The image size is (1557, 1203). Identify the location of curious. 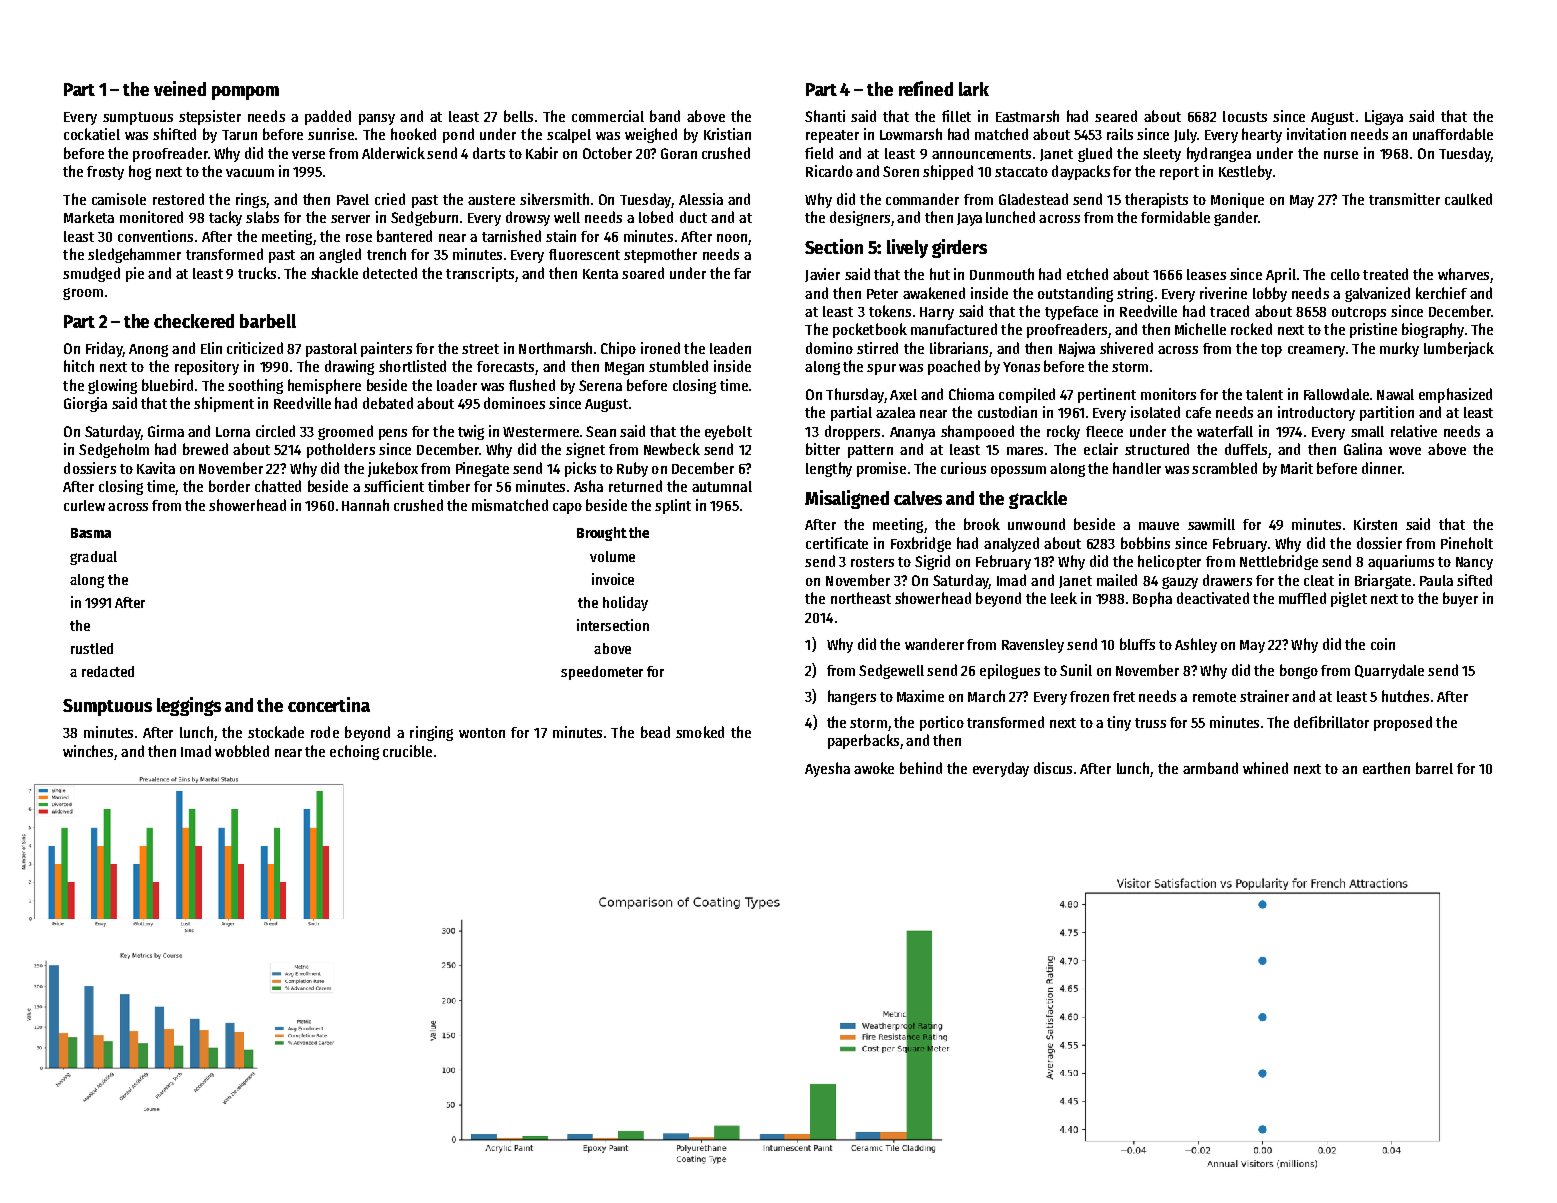
(963, 468).
